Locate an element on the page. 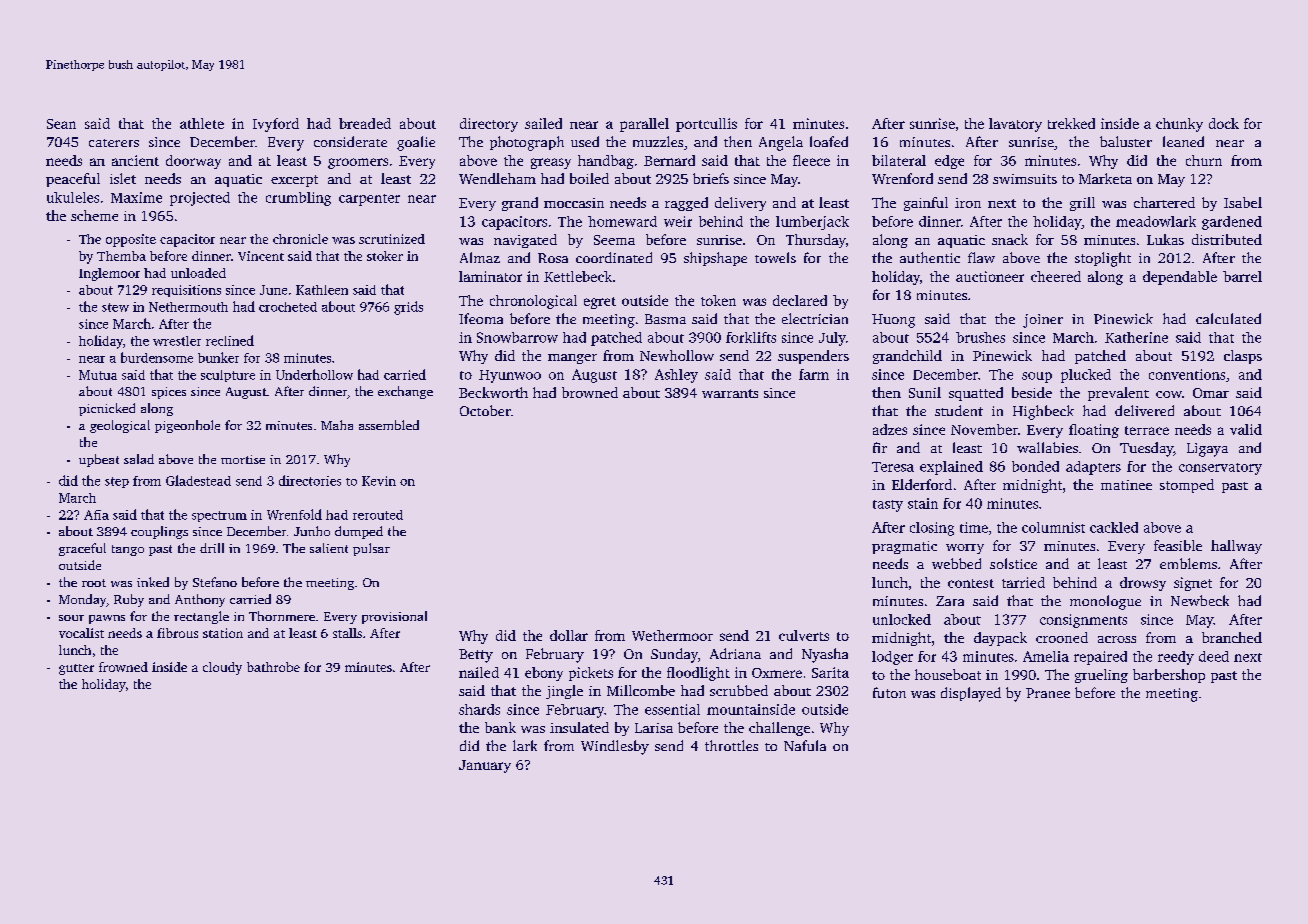 The height and width of the image is (924, 1308). stew is located at coordinates (115, 307).
